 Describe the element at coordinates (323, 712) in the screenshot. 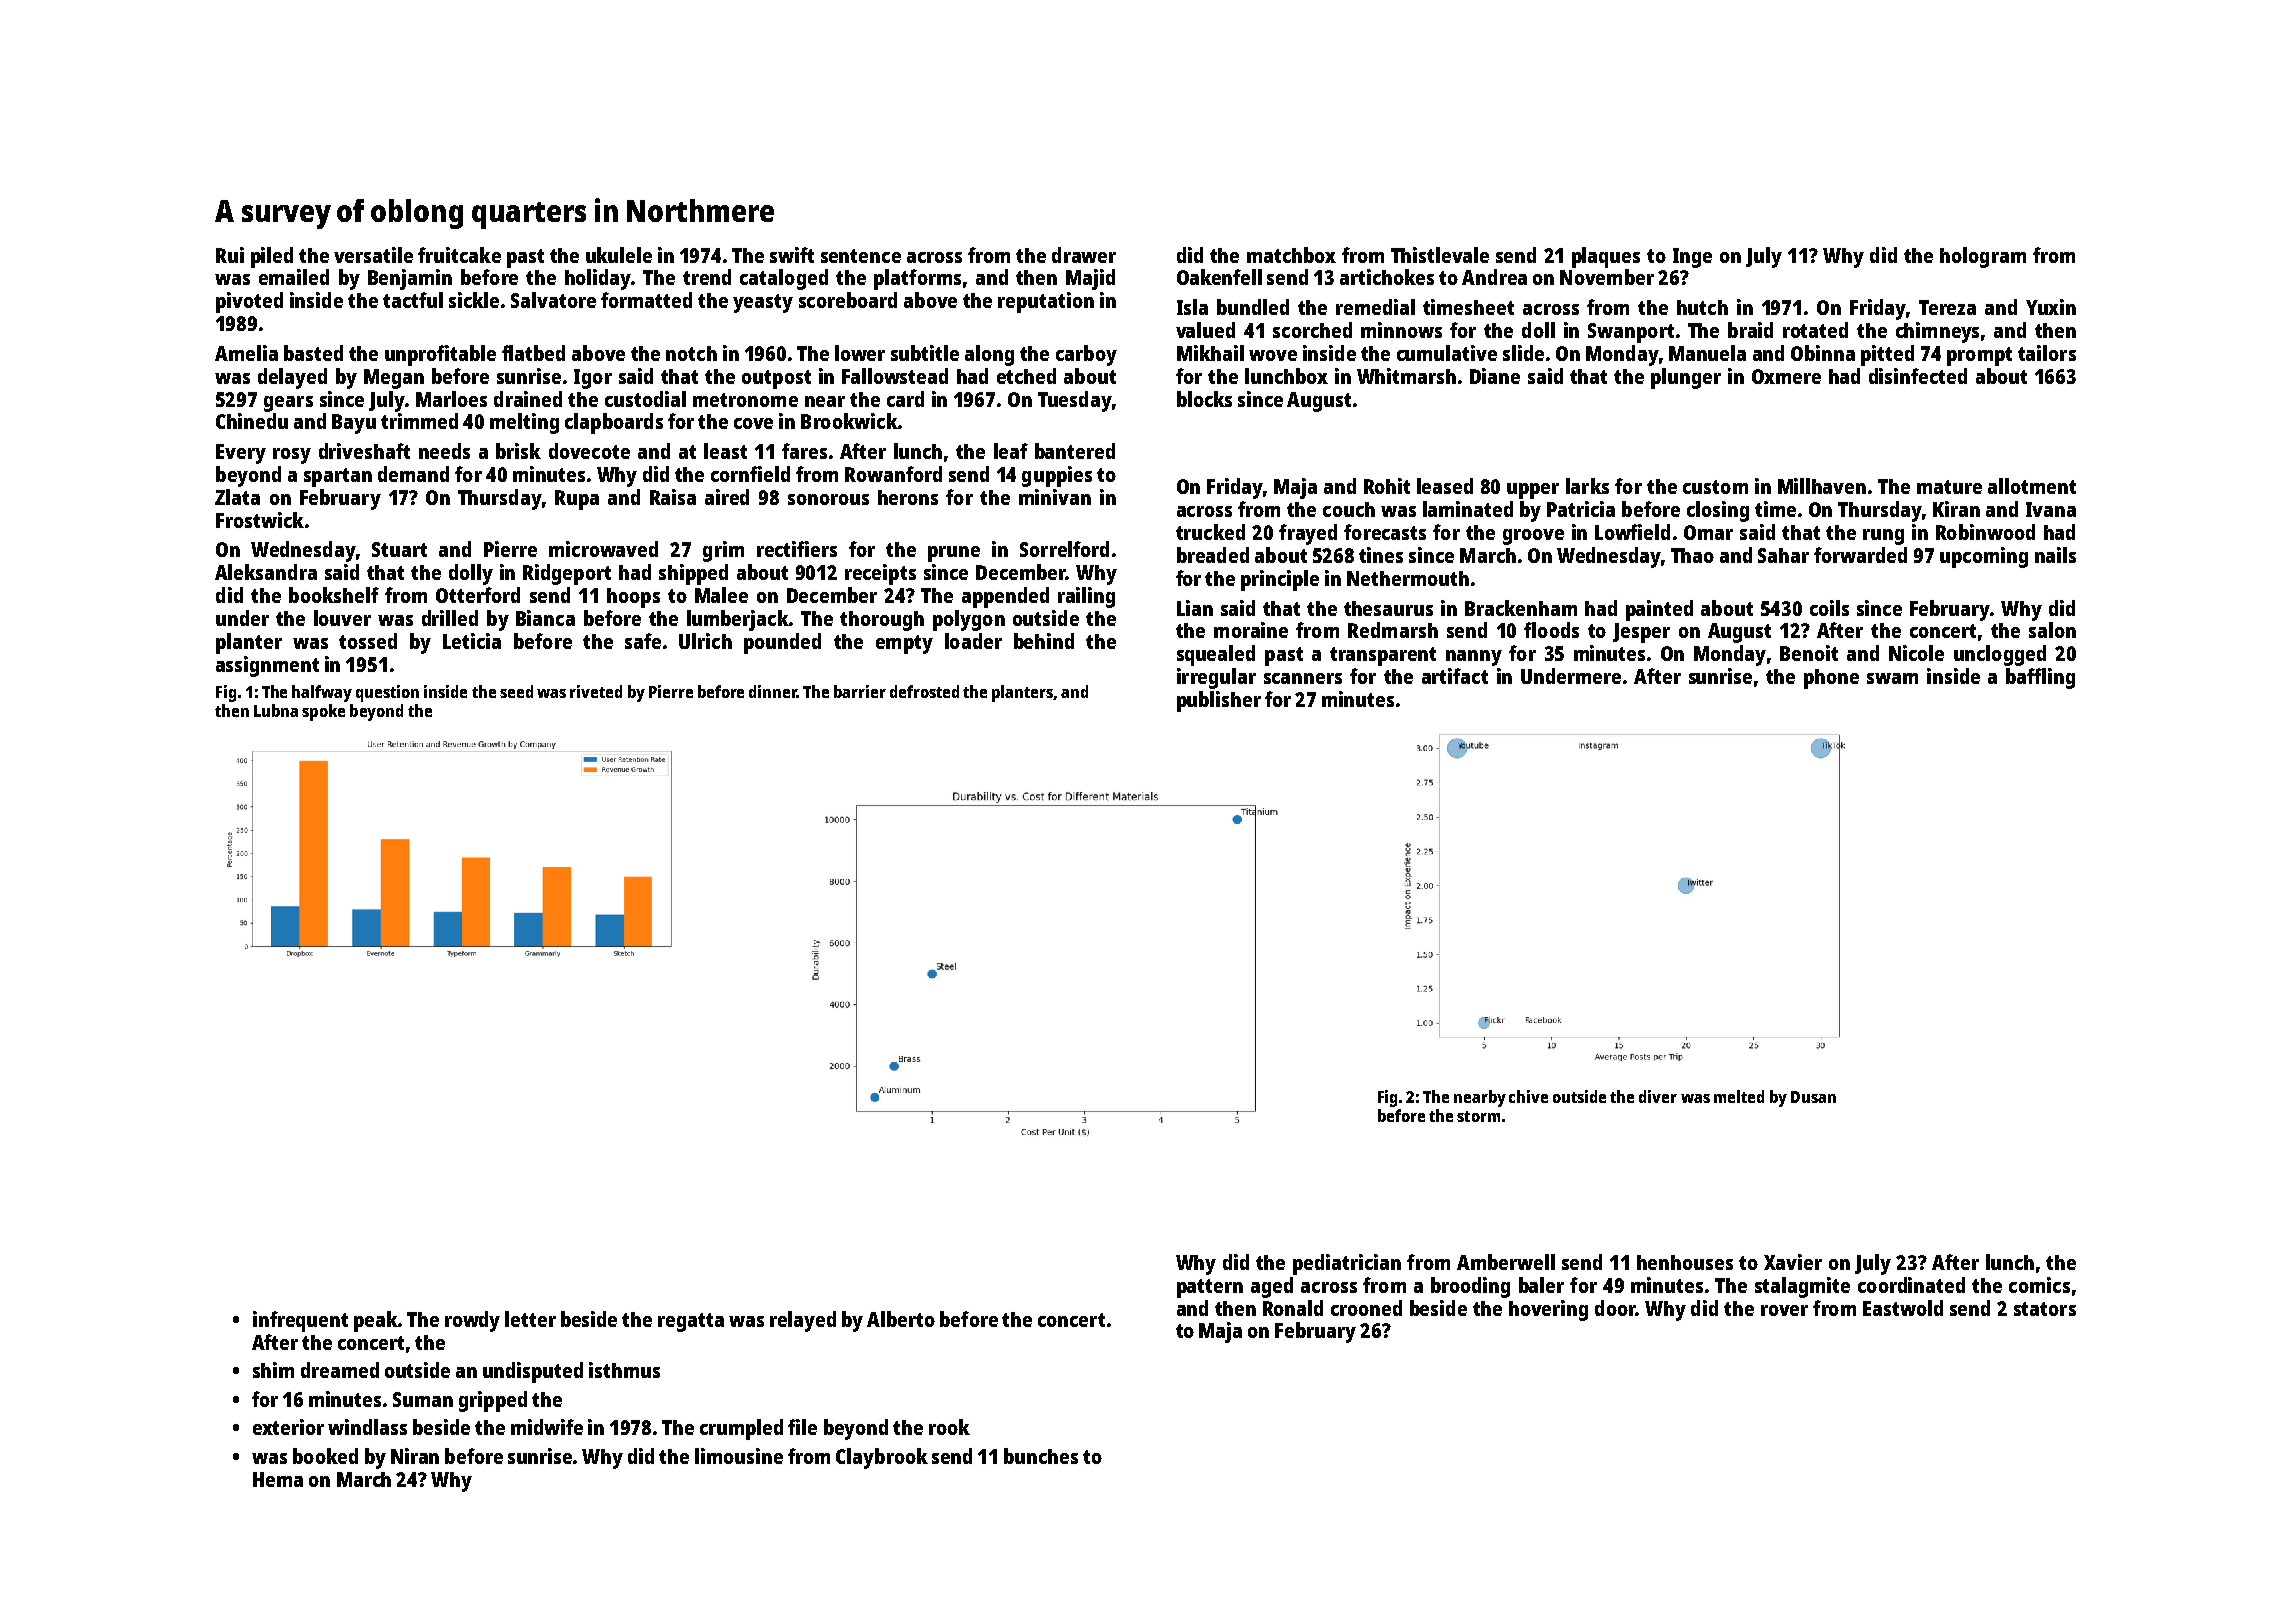

I see `spoke` at that location.
